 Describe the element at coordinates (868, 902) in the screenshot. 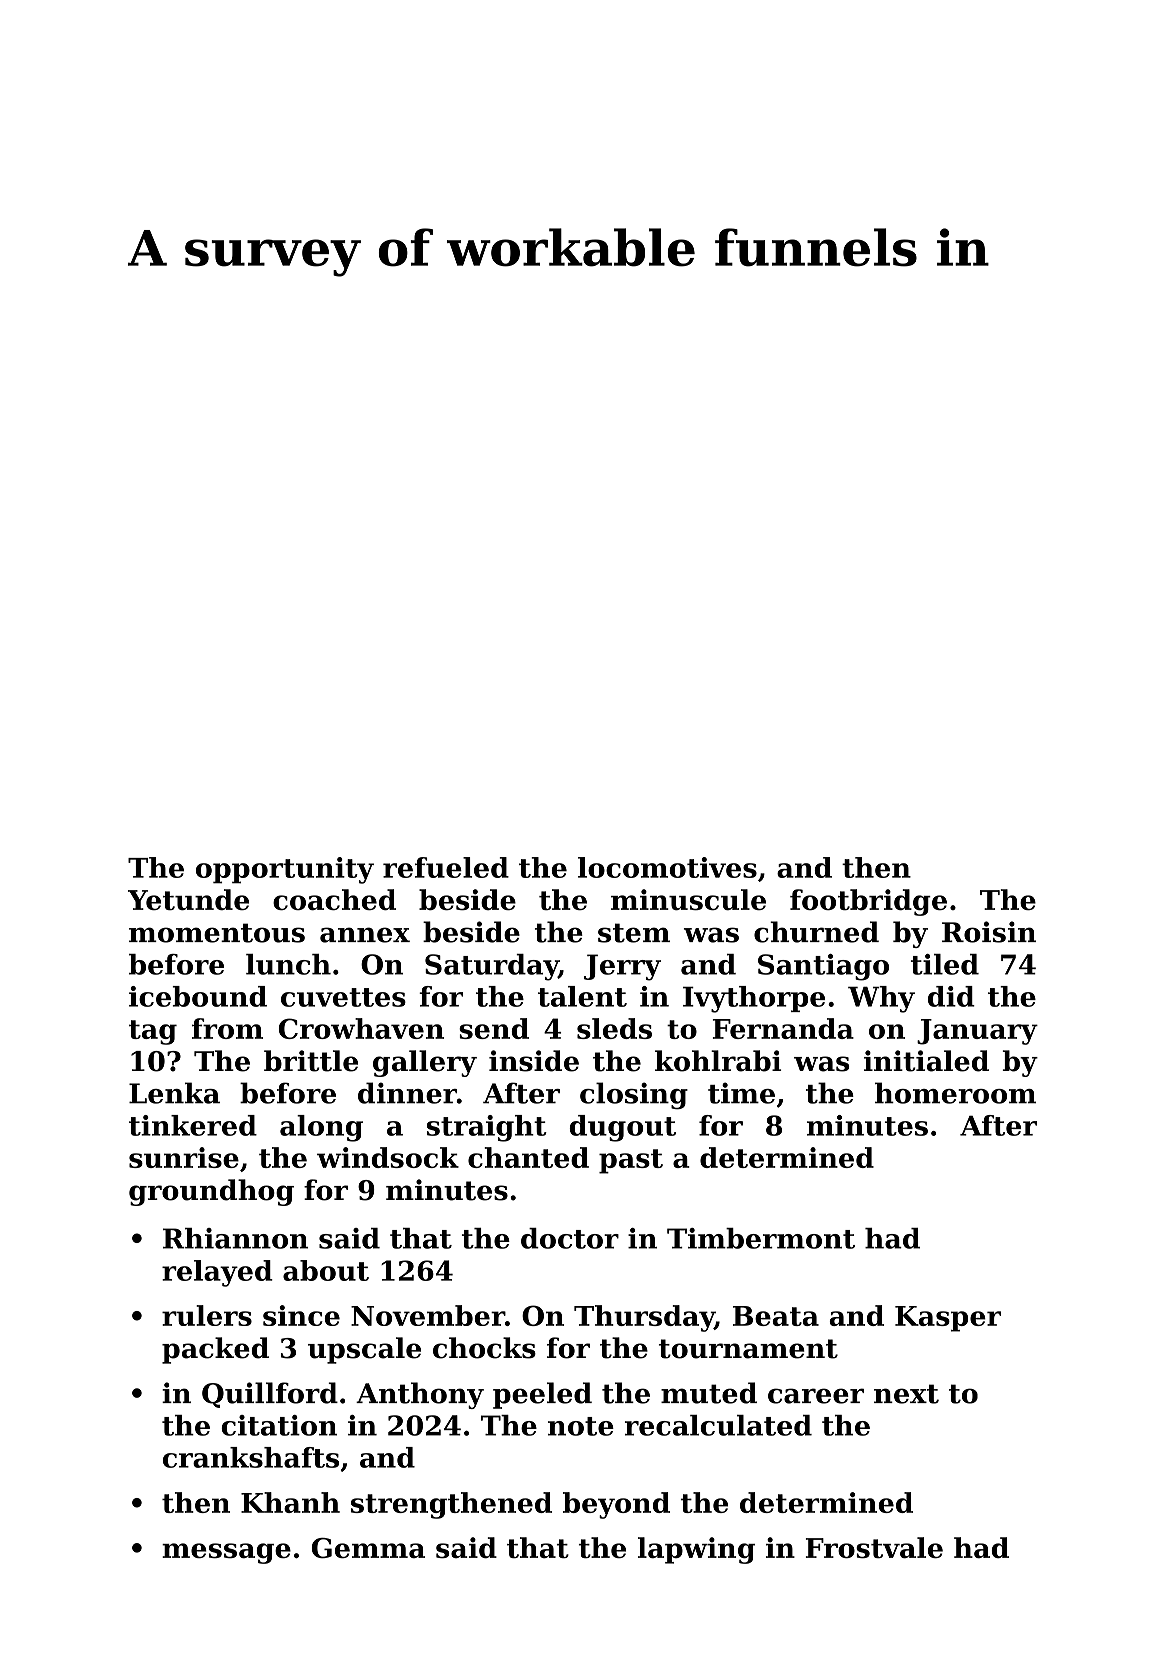

I see `footbridge` at that location.
